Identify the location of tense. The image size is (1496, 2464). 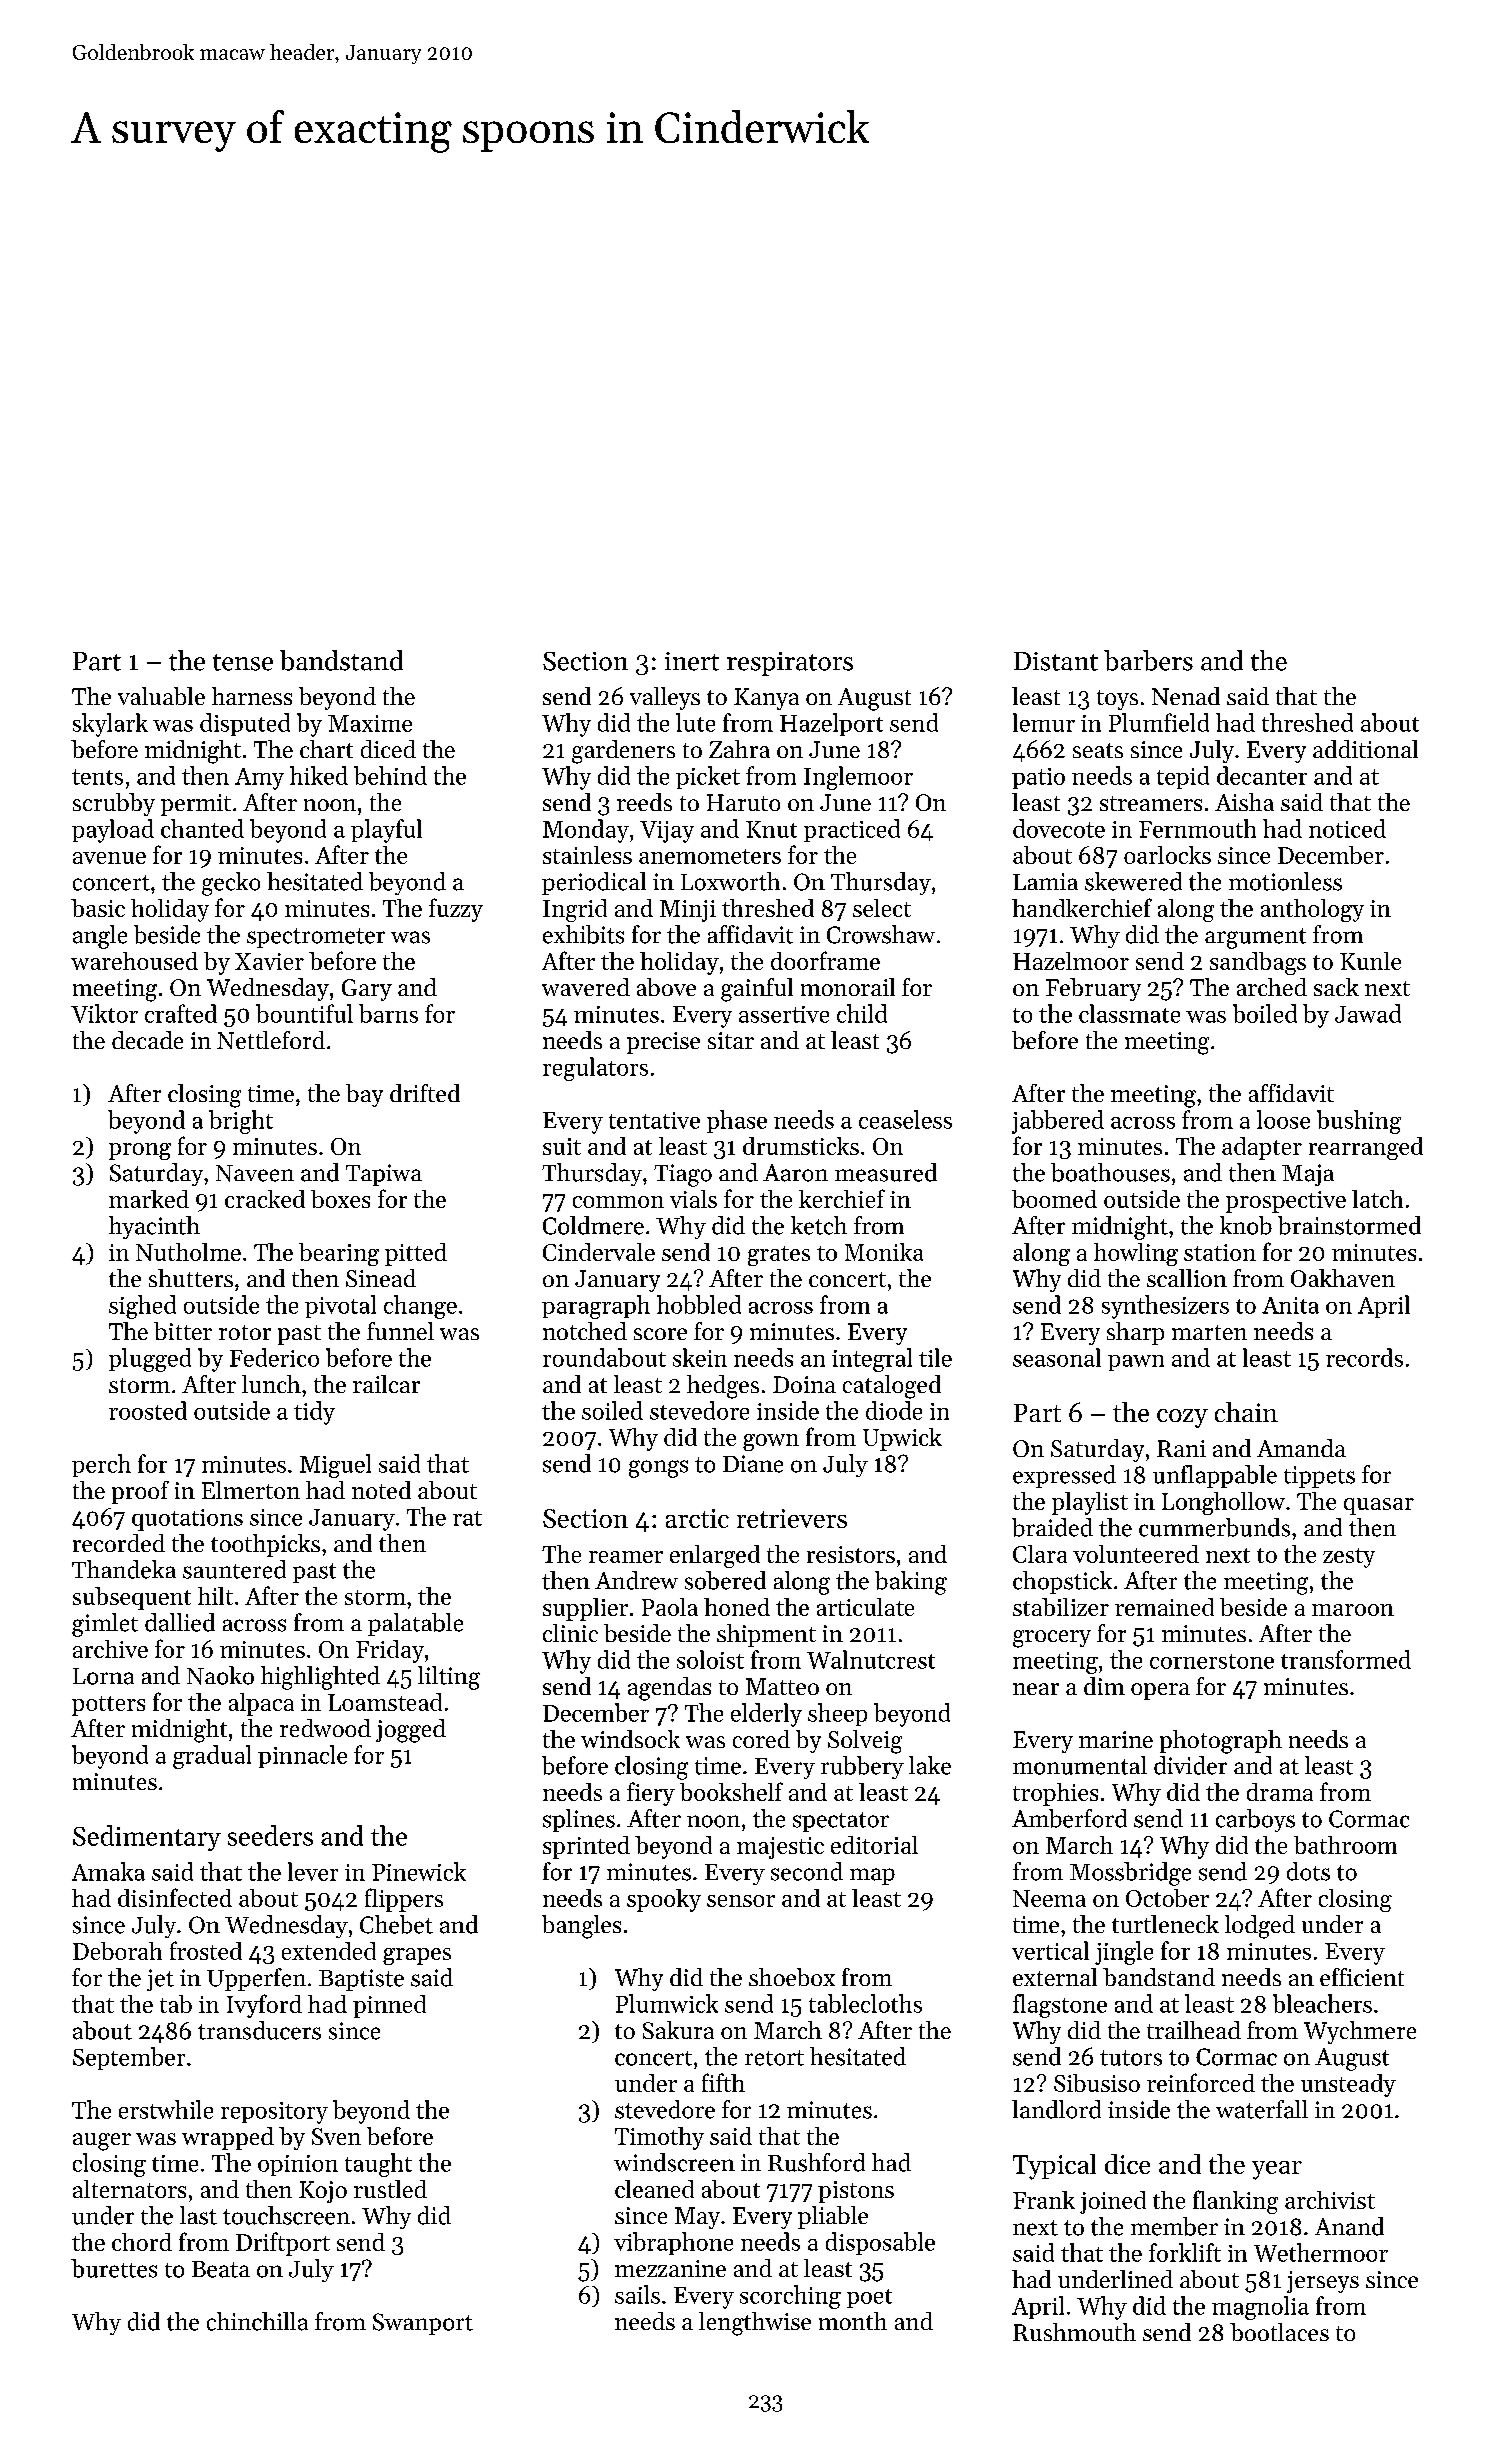
(243, 662).
